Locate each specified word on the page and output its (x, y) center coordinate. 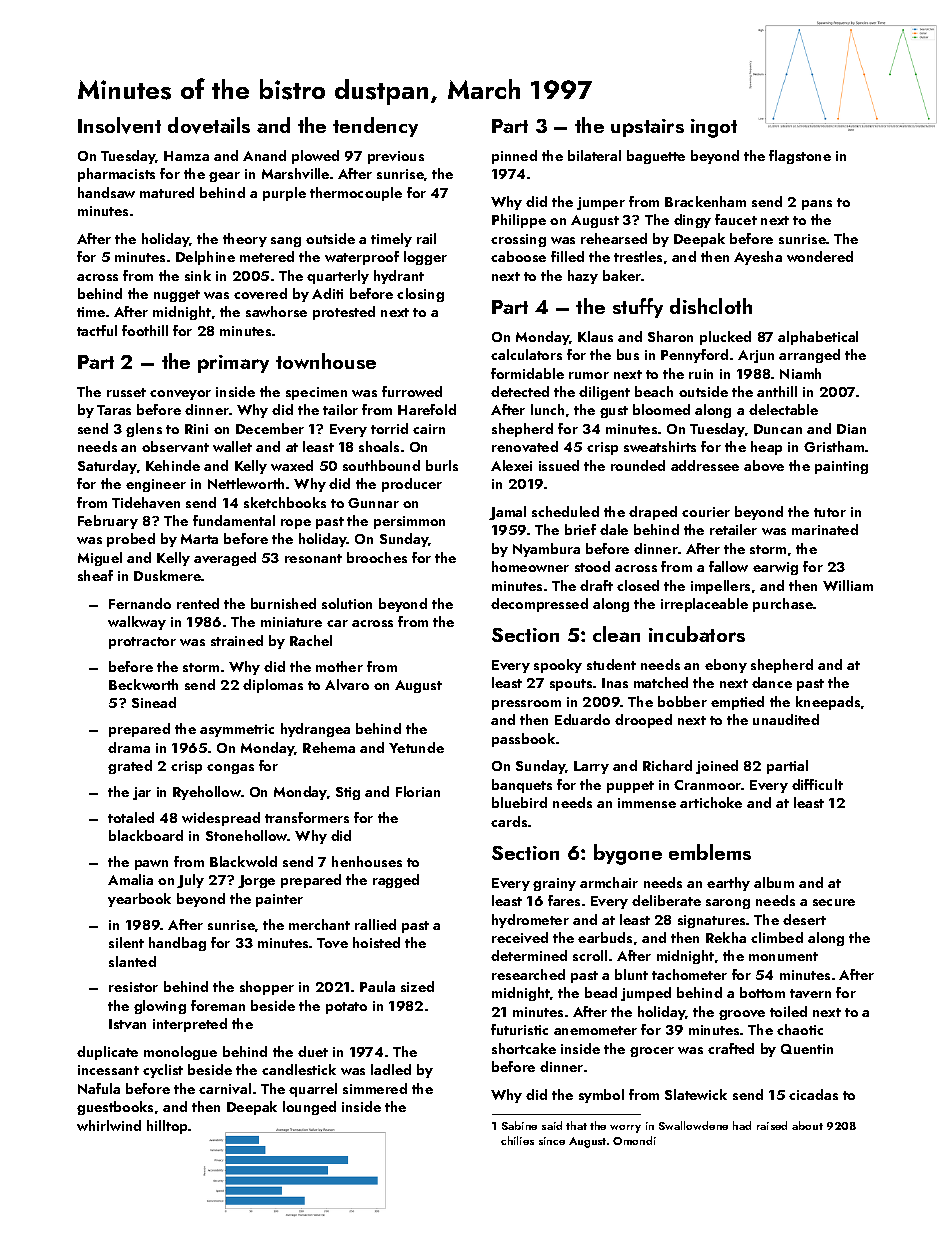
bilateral (594, 155)
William (848, 585)
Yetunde (416, 747)
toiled (788, 1011)
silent (126, 942)
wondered (820, 256)
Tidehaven (146, 502)
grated (130, 767)
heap (766, 448)
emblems (710, 852)
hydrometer (530, 921)
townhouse (326, 361)
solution (347, 603)
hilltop (167, 1127)
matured (167, 192)
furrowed (412, 391)
